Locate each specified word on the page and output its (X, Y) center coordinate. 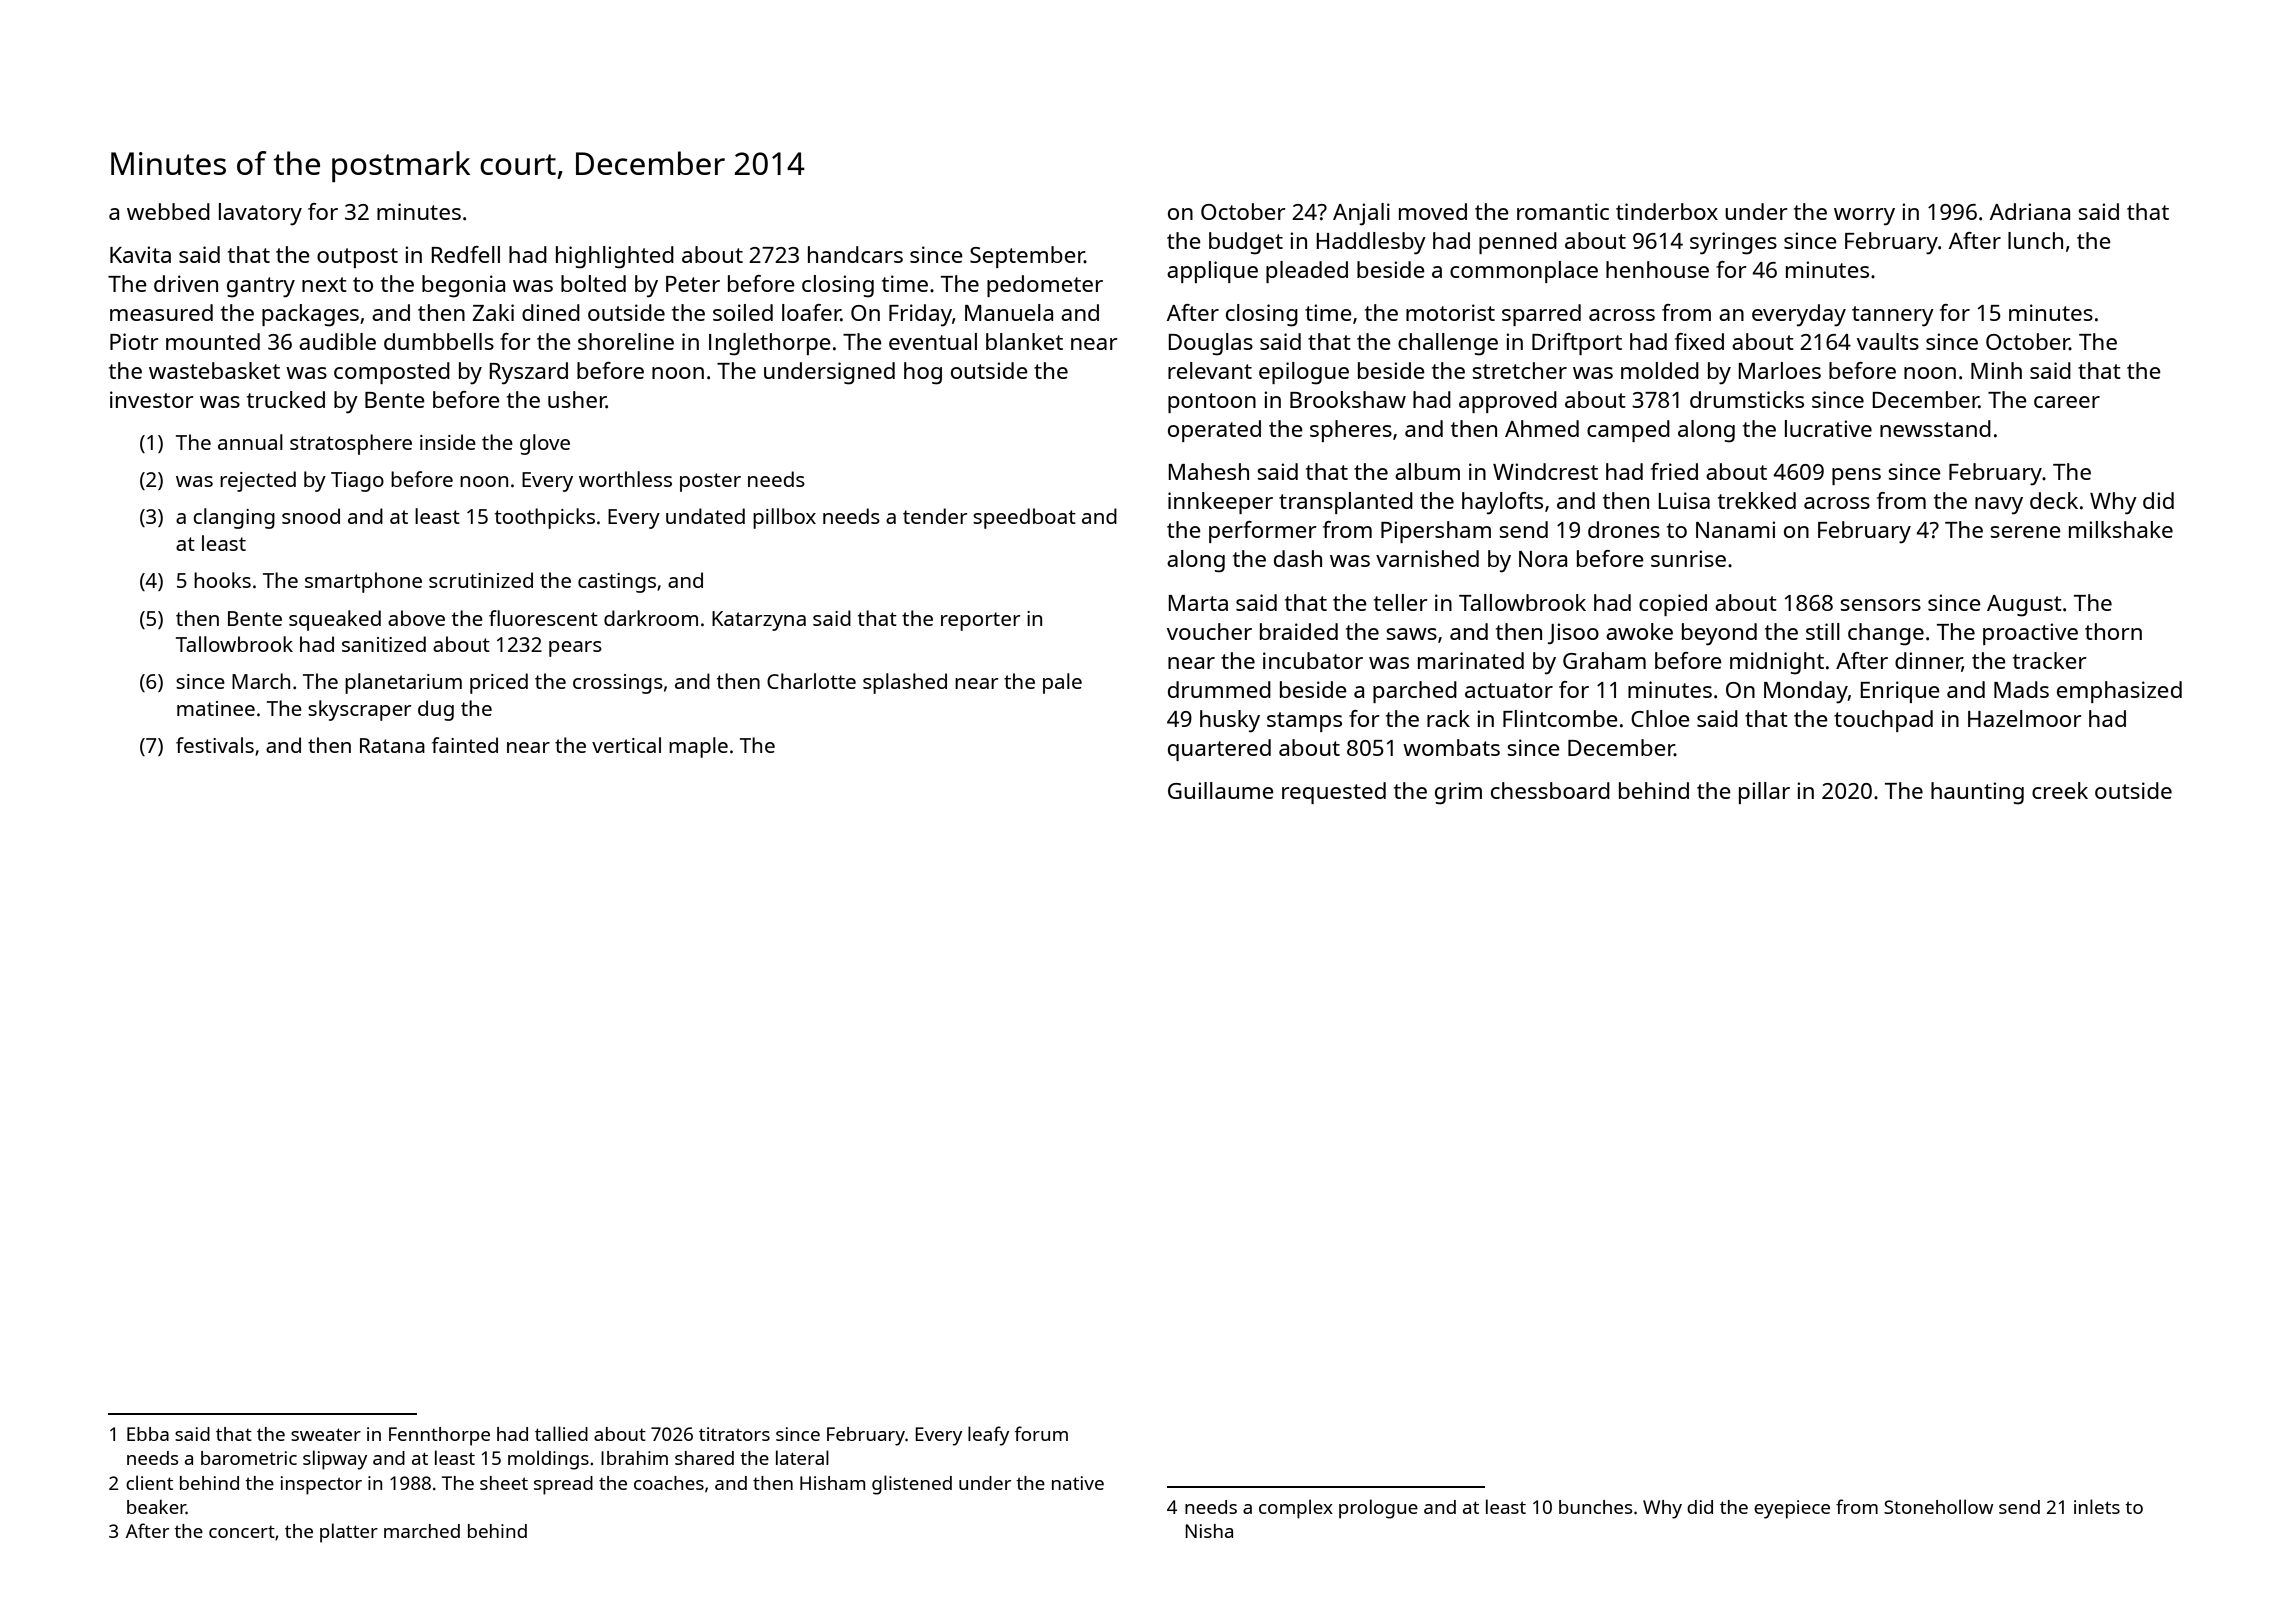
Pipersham (1436, 532)
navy (1999, 506)
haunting (1977, 793)
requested (1334, 793)
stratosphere (351, 444)
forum (1041, 1433)
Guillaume (1221, 790)
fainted (465, 745)
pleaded (1307, 272)
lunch (2035, 240)
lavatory (260, 214)
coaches (669, 1483)
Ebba (148, 1434)
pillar (1764, 793)
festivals (215, 745)
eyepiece (1792, 1509)
